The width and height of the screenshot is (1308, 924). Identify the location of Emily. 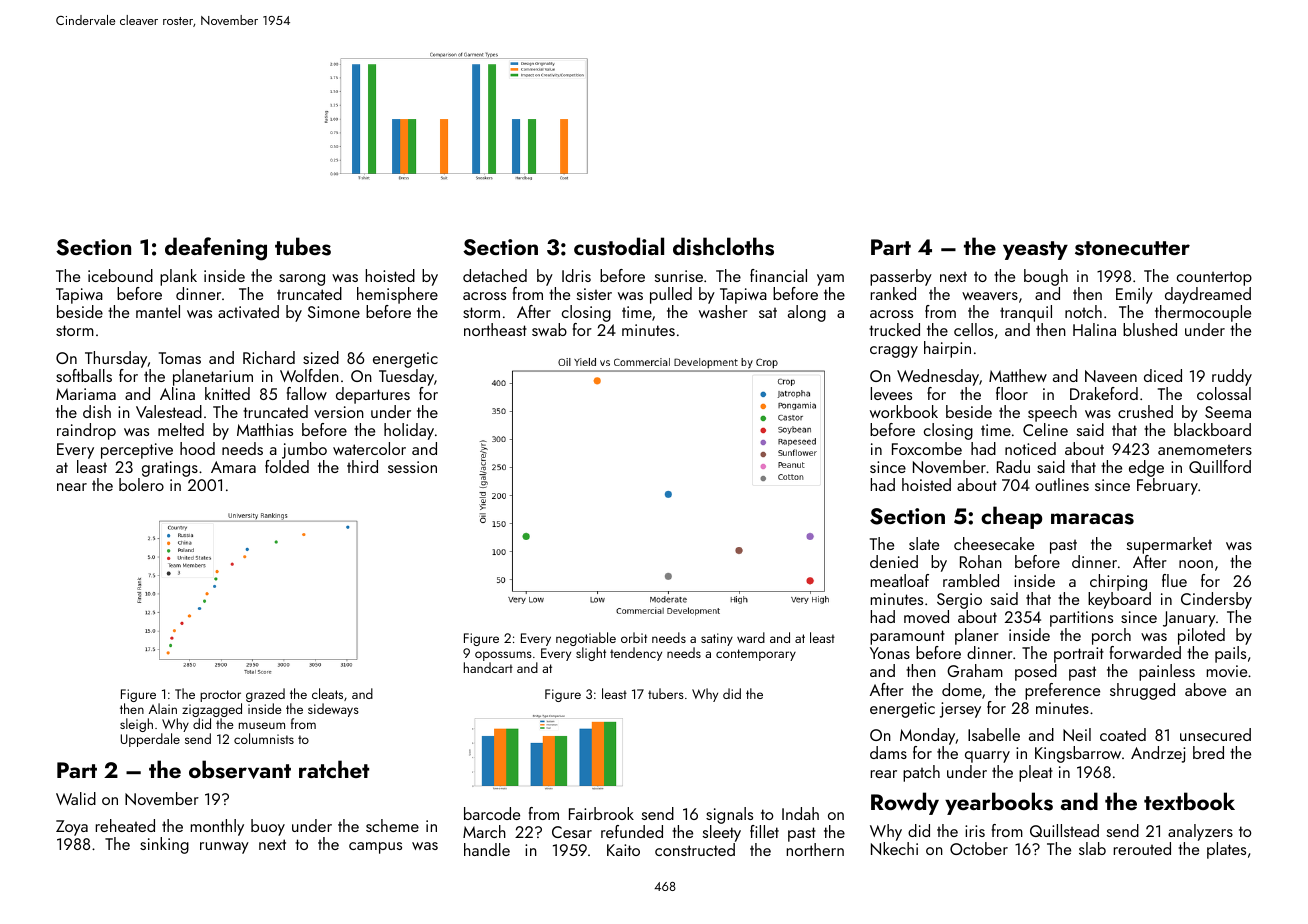
(1134, 295).
